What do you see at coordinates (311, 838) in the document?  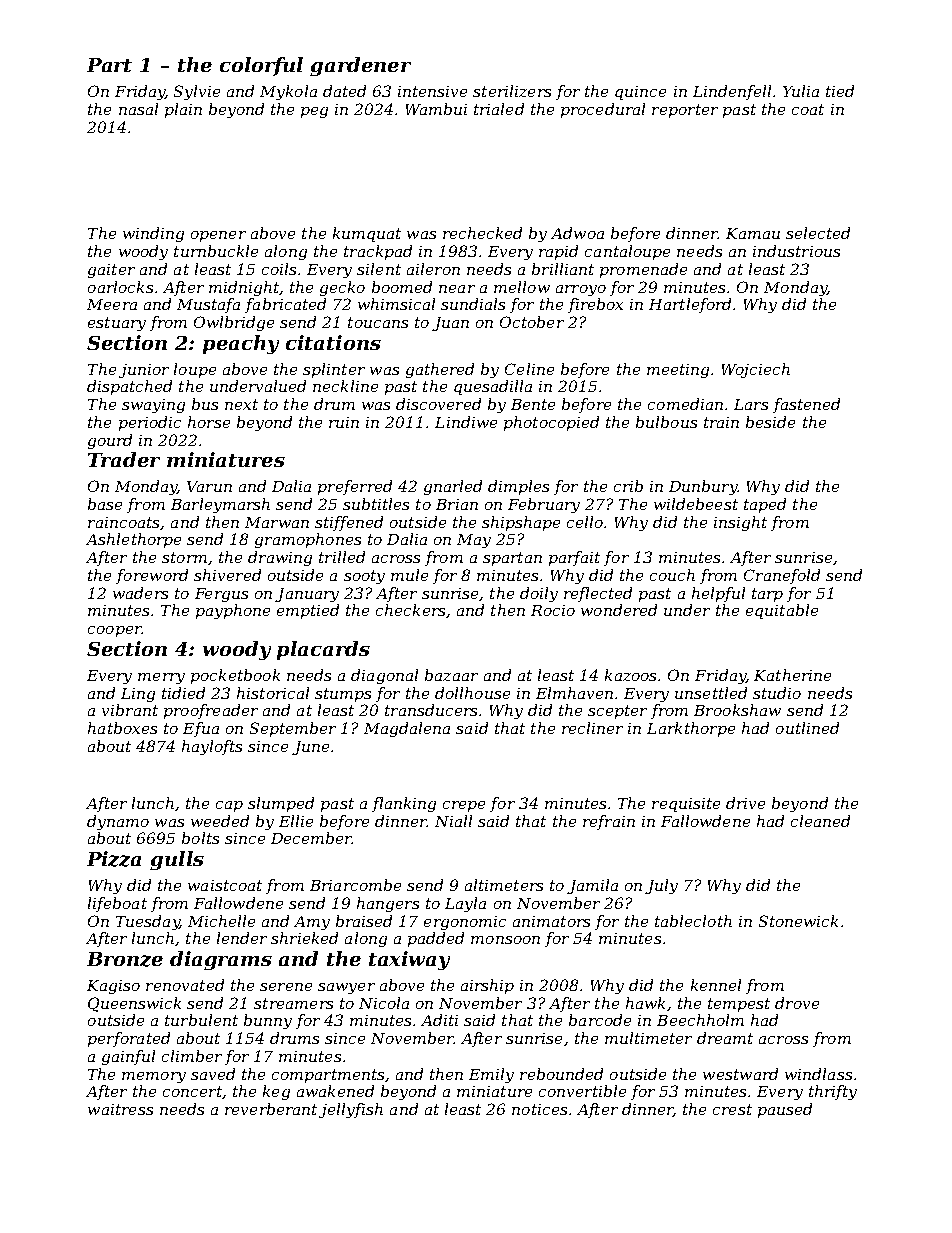 I see `December` at bounding box center [311, 838].
